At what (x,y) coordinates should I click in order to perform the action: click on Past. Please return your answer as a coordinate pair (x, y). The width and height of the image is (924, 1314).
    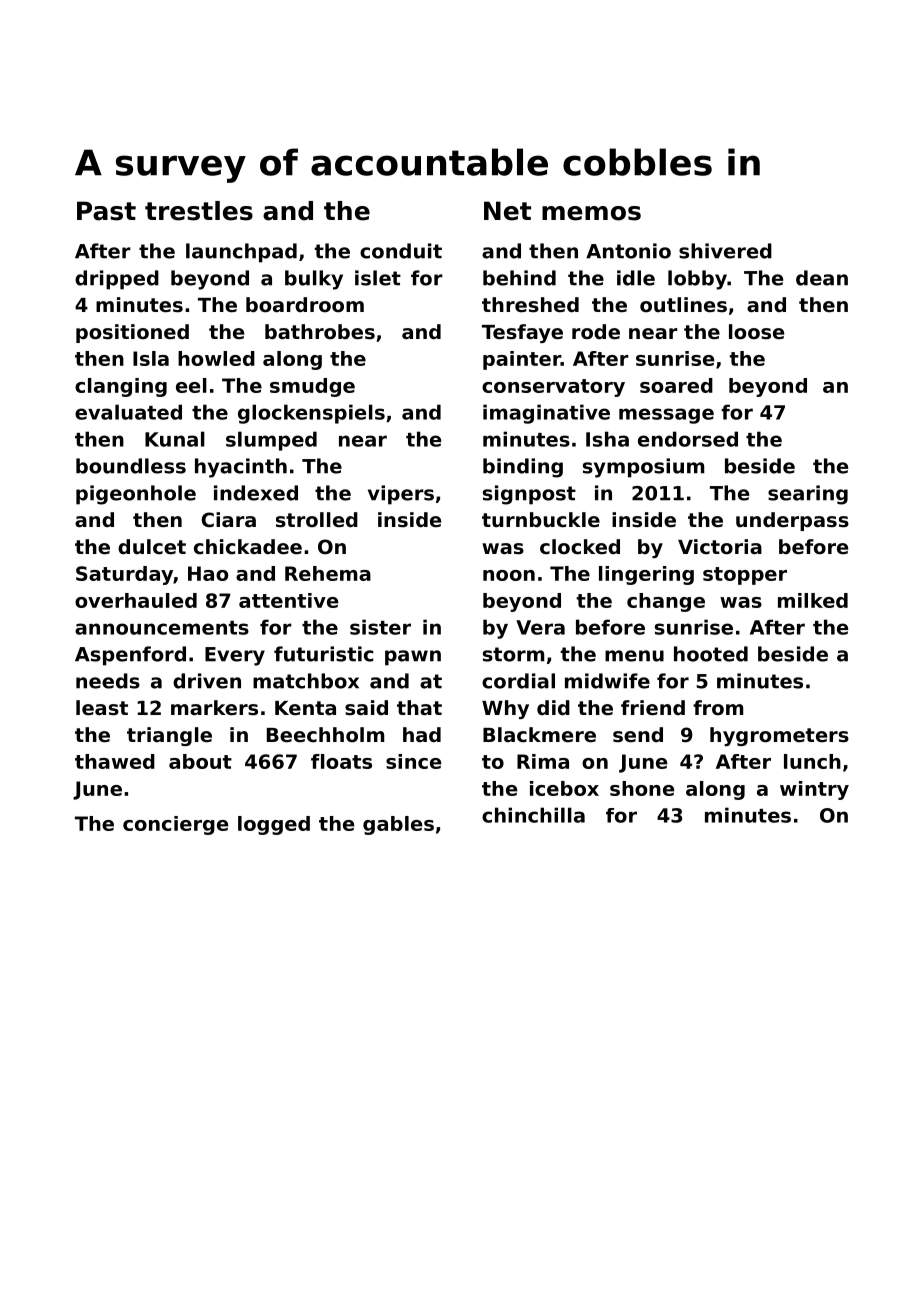
    Looking at the image, I should click on (106, 211).
